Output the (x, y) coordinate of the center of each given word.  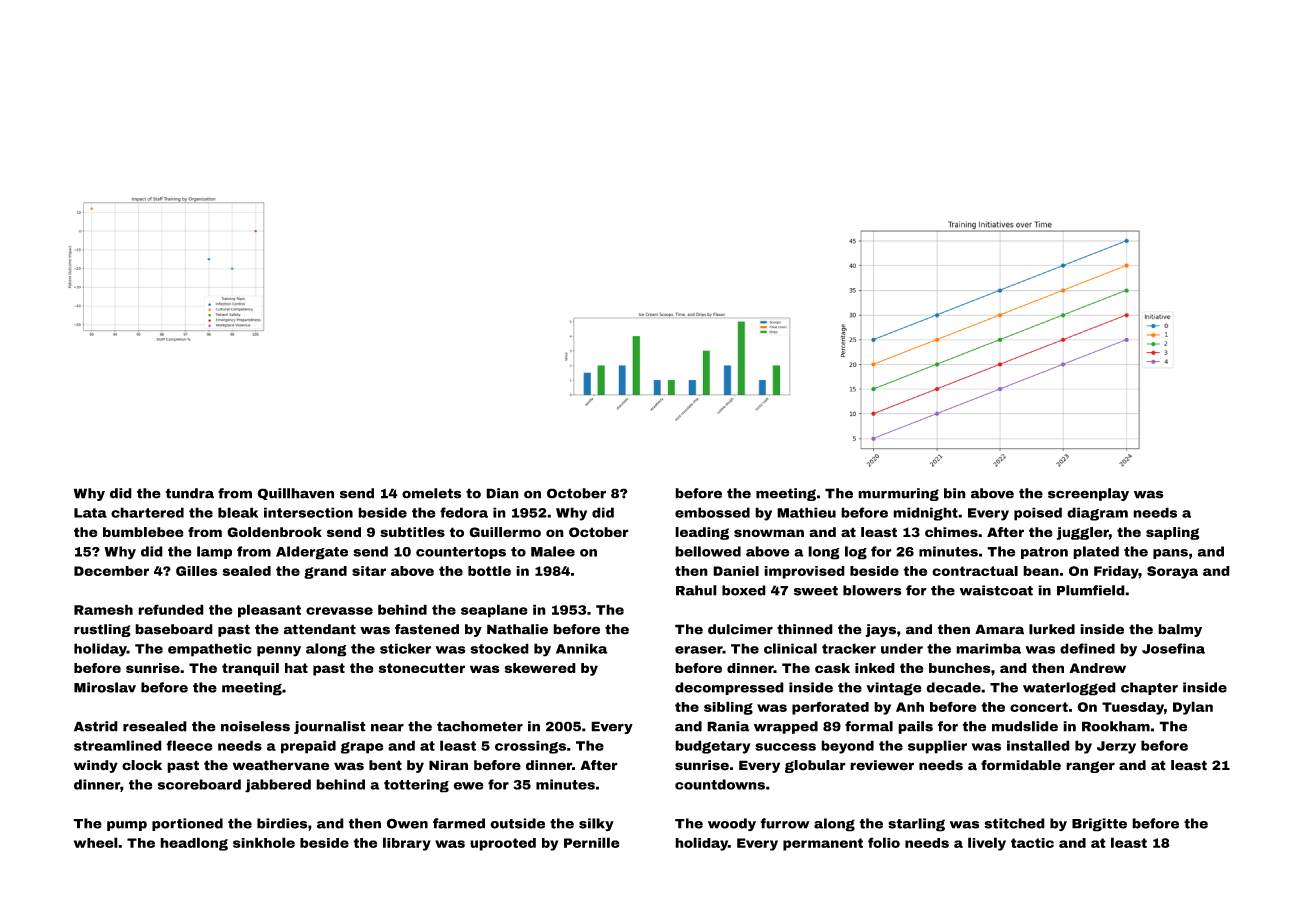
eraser (699, 650)
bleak (238, 512)
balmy (1180, 630)
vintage (894, 689)
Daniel (736, 571)
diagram (1097, 514)
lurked (1052, 629)
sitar (369, 571)
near (387, 728)
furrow (785, 823)
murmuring (898, 494)
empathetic (210, 650)
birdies (282, 823)
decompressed (729, 688)
